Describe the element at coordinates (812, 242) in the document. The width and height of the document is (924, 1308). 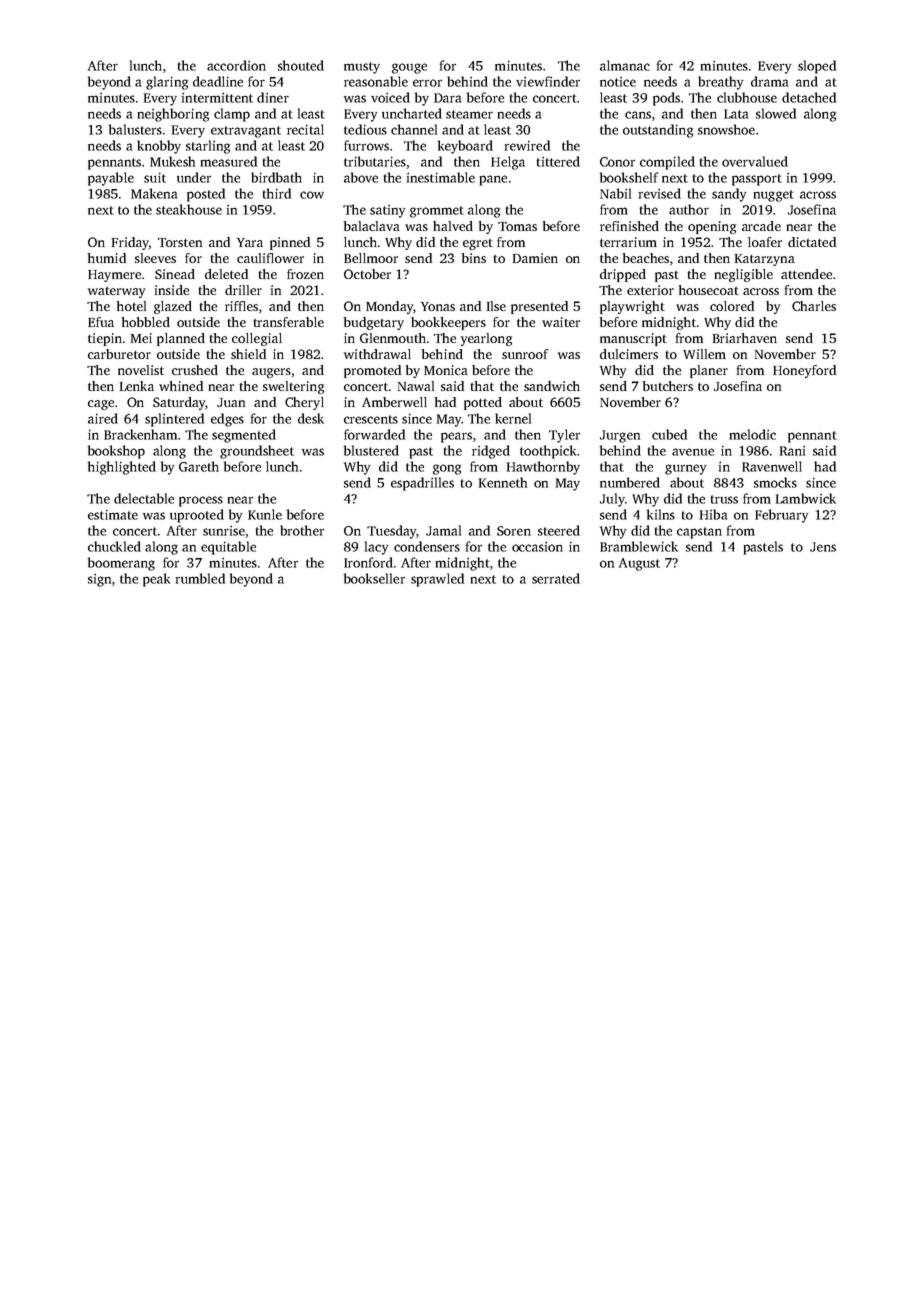
I see `dictated` at that location.
